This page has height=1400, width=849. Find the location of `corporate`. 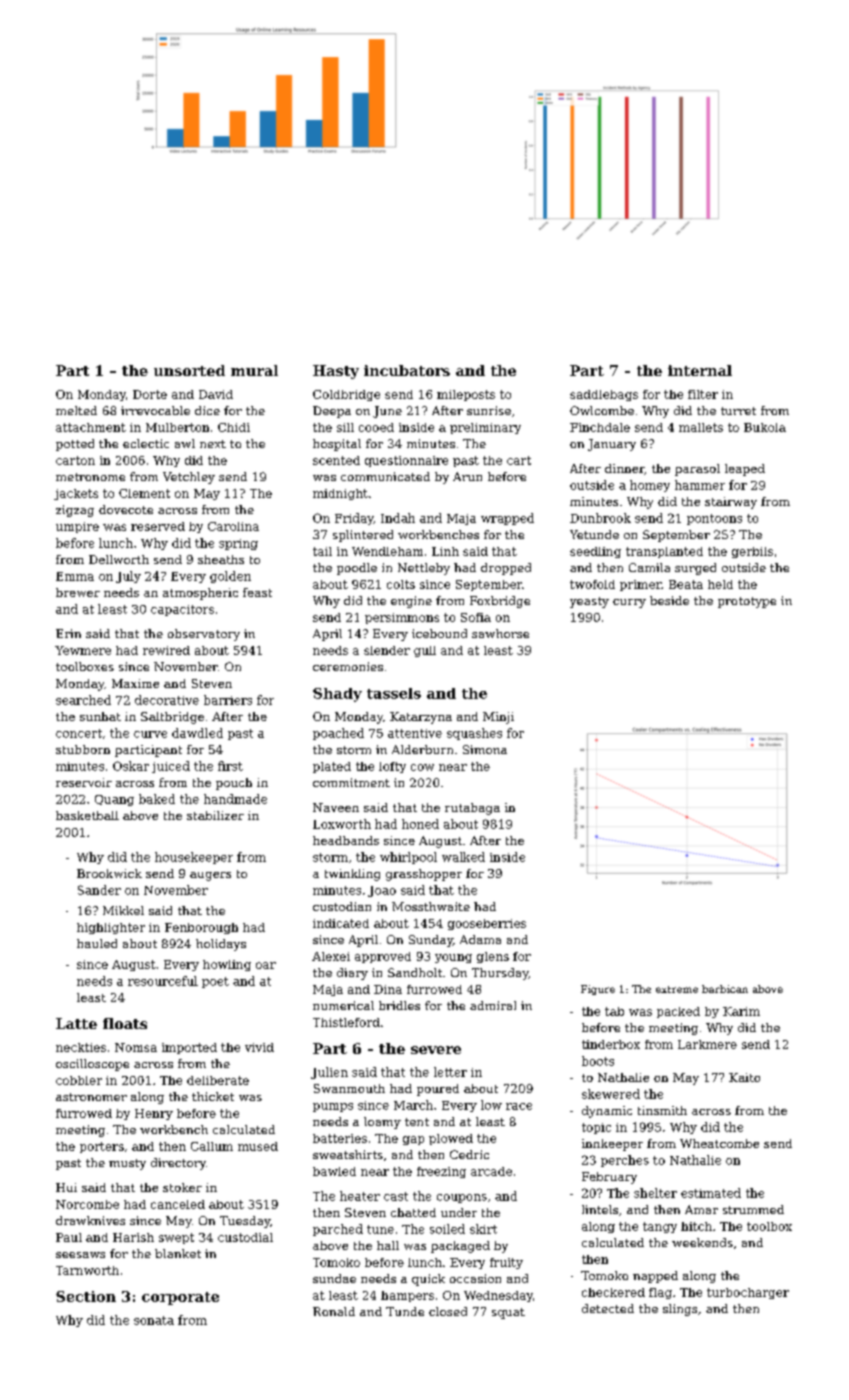

corporate is located at coordinates (180, 1298).
